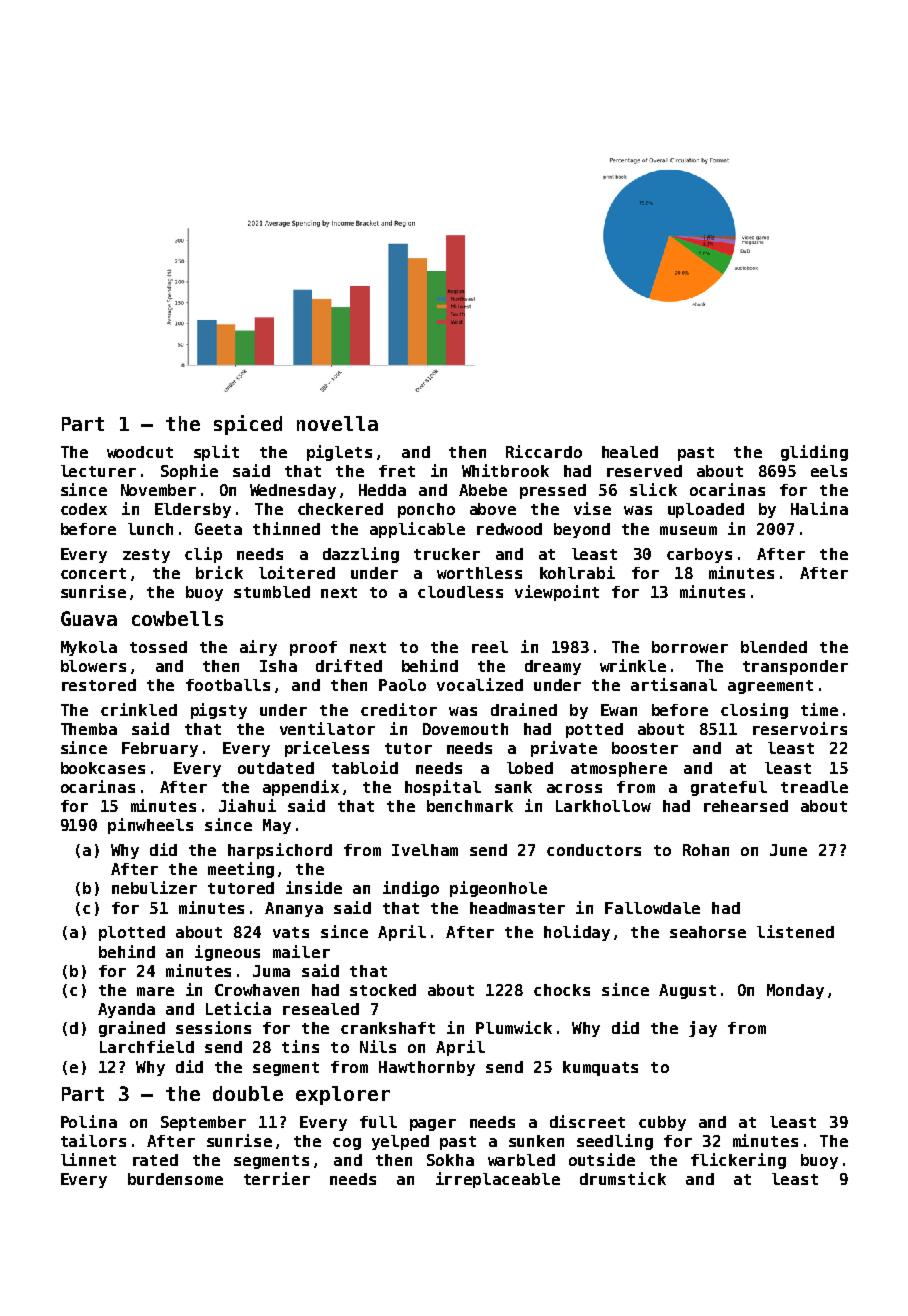 The image size is (908, 1316). I want to click on nebulizer, so click(154, 887).
